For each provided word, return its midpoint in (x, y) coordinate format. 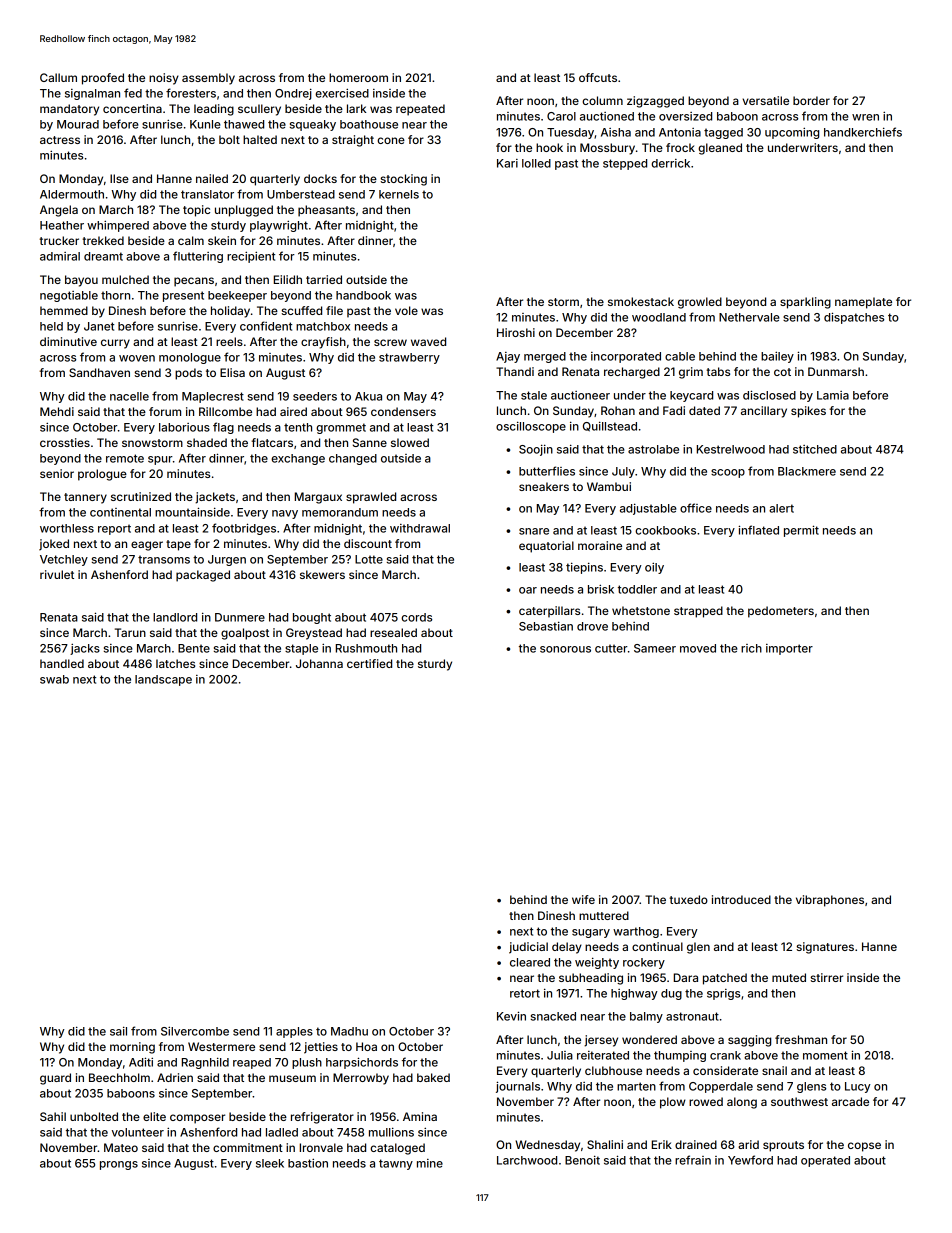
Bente (194, 648)
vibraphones (830, 901)
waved (428, 341)
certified (369, 663)
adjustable (648, 509)
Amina (420, 1116)
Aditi (141, 1062)
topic (196, 211)
